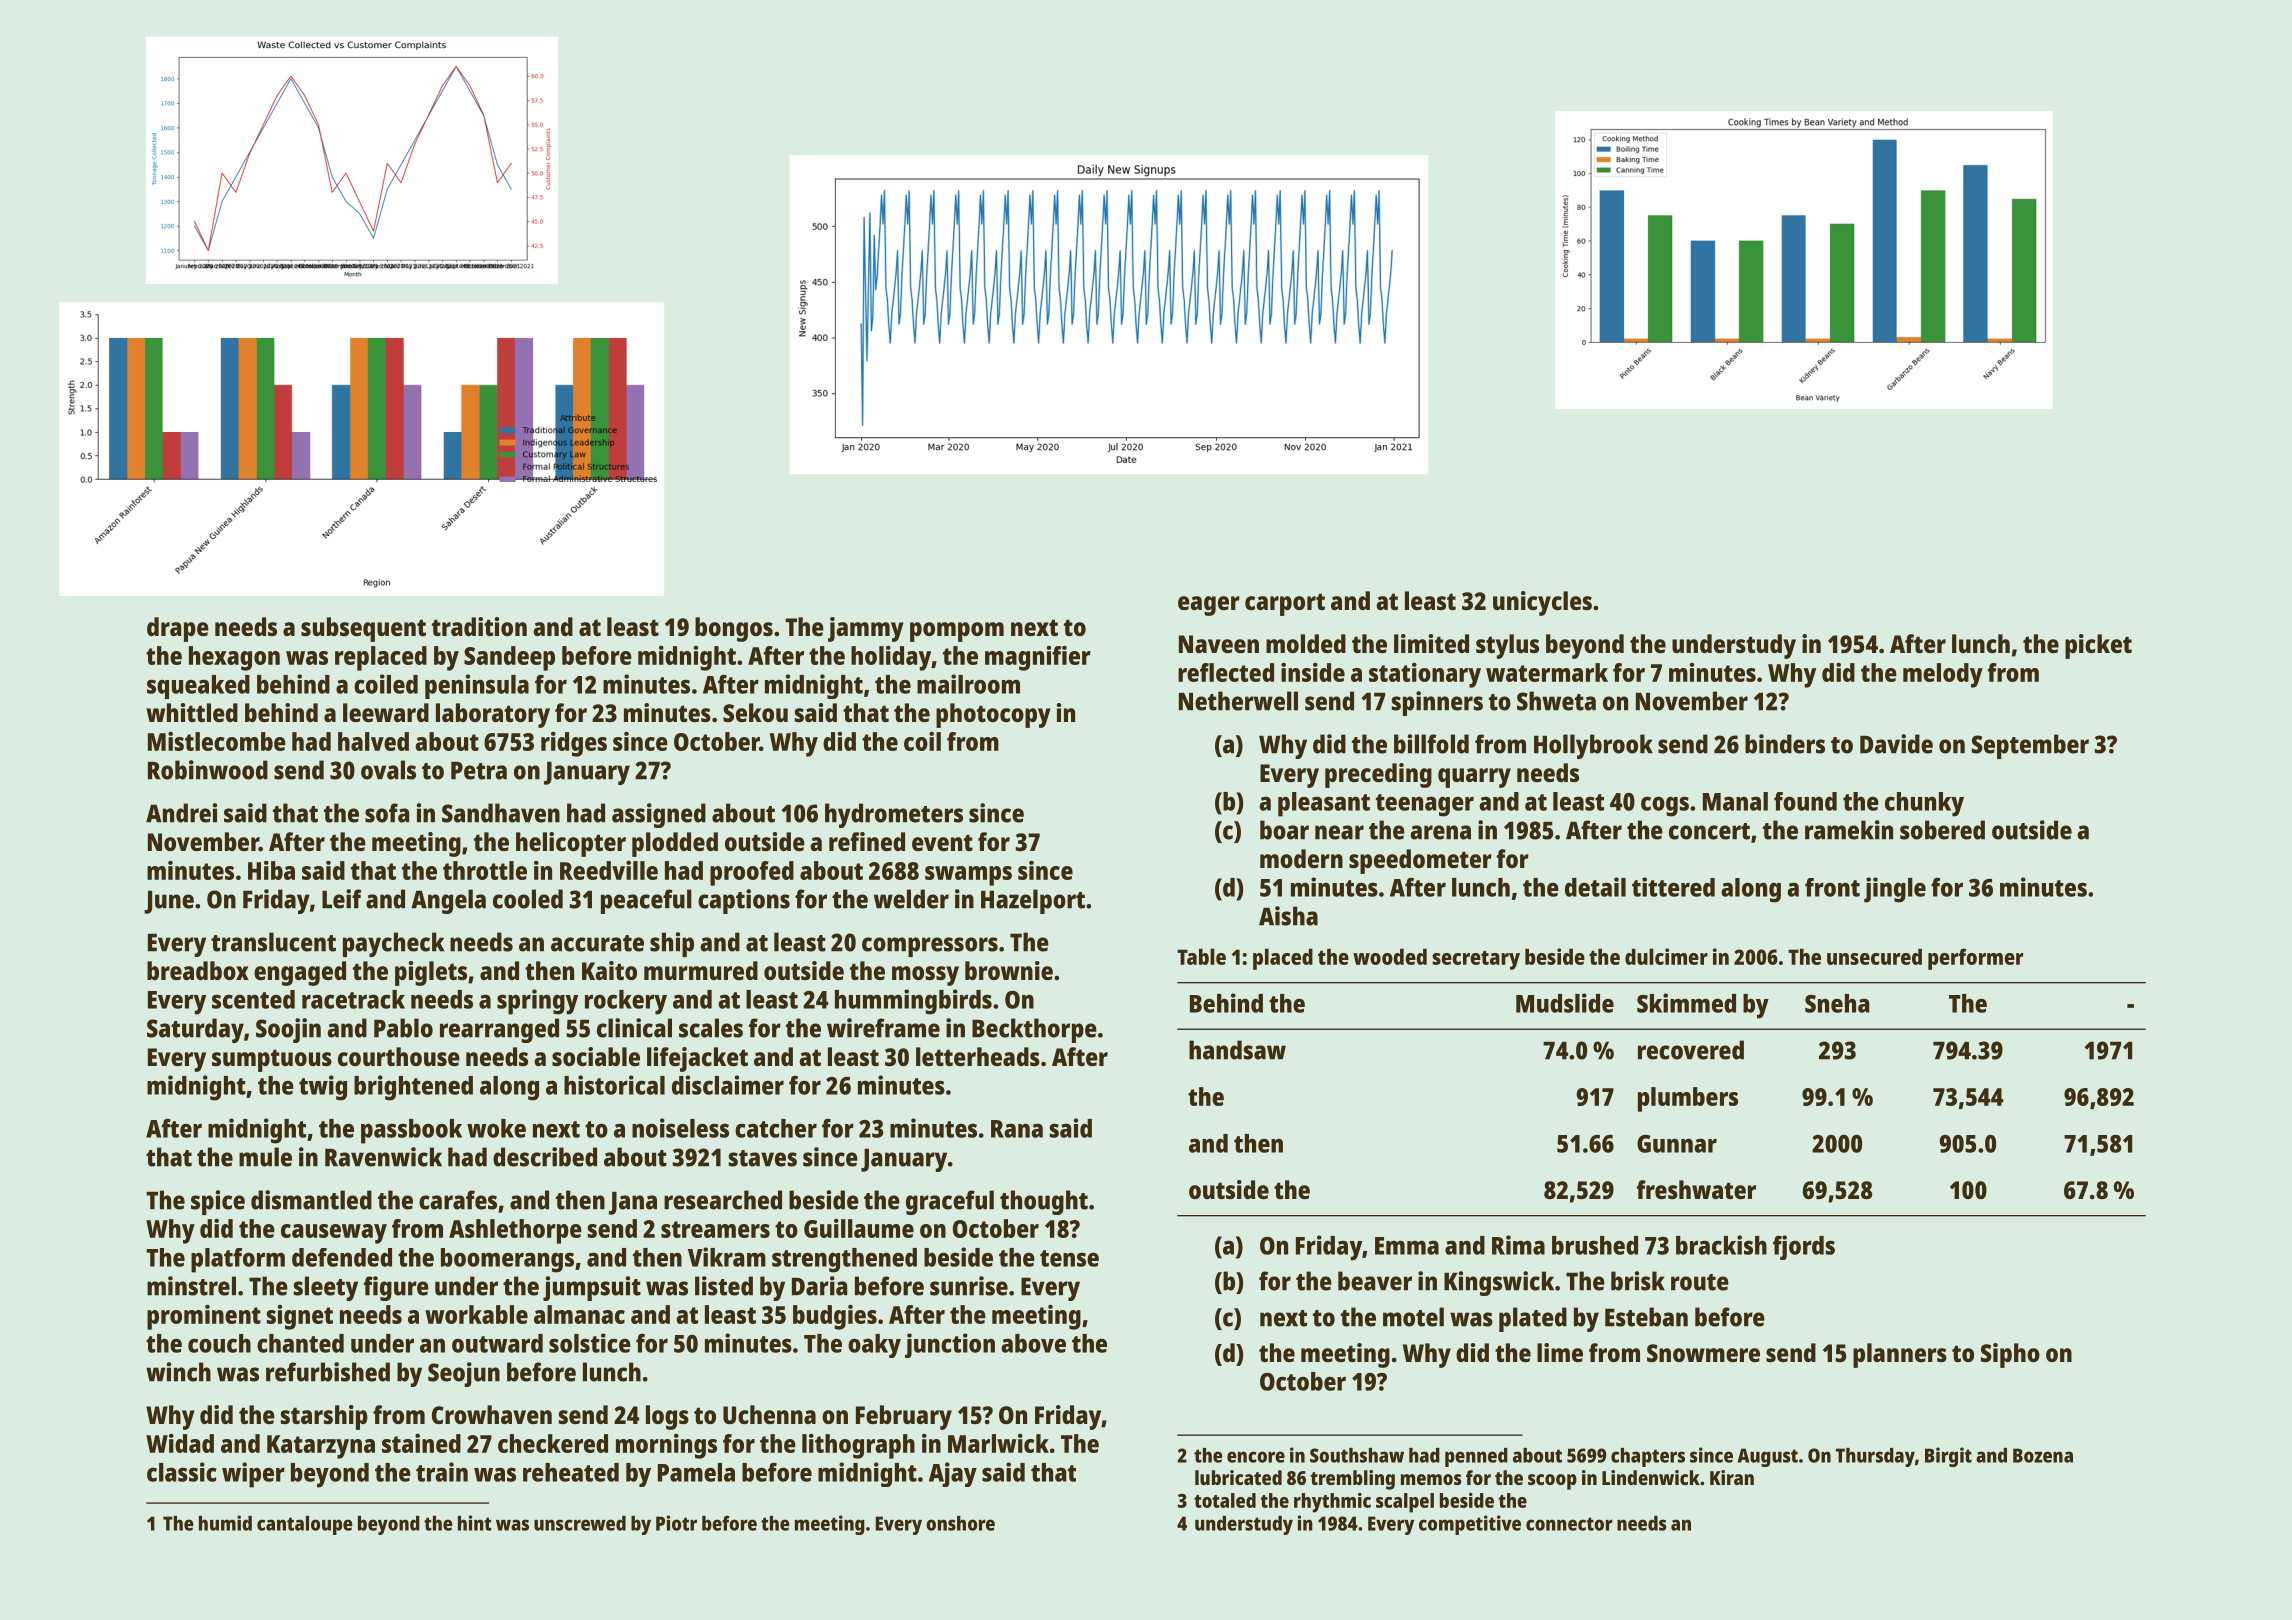  I want to click on Katarzyna, so click(321, 1447).
